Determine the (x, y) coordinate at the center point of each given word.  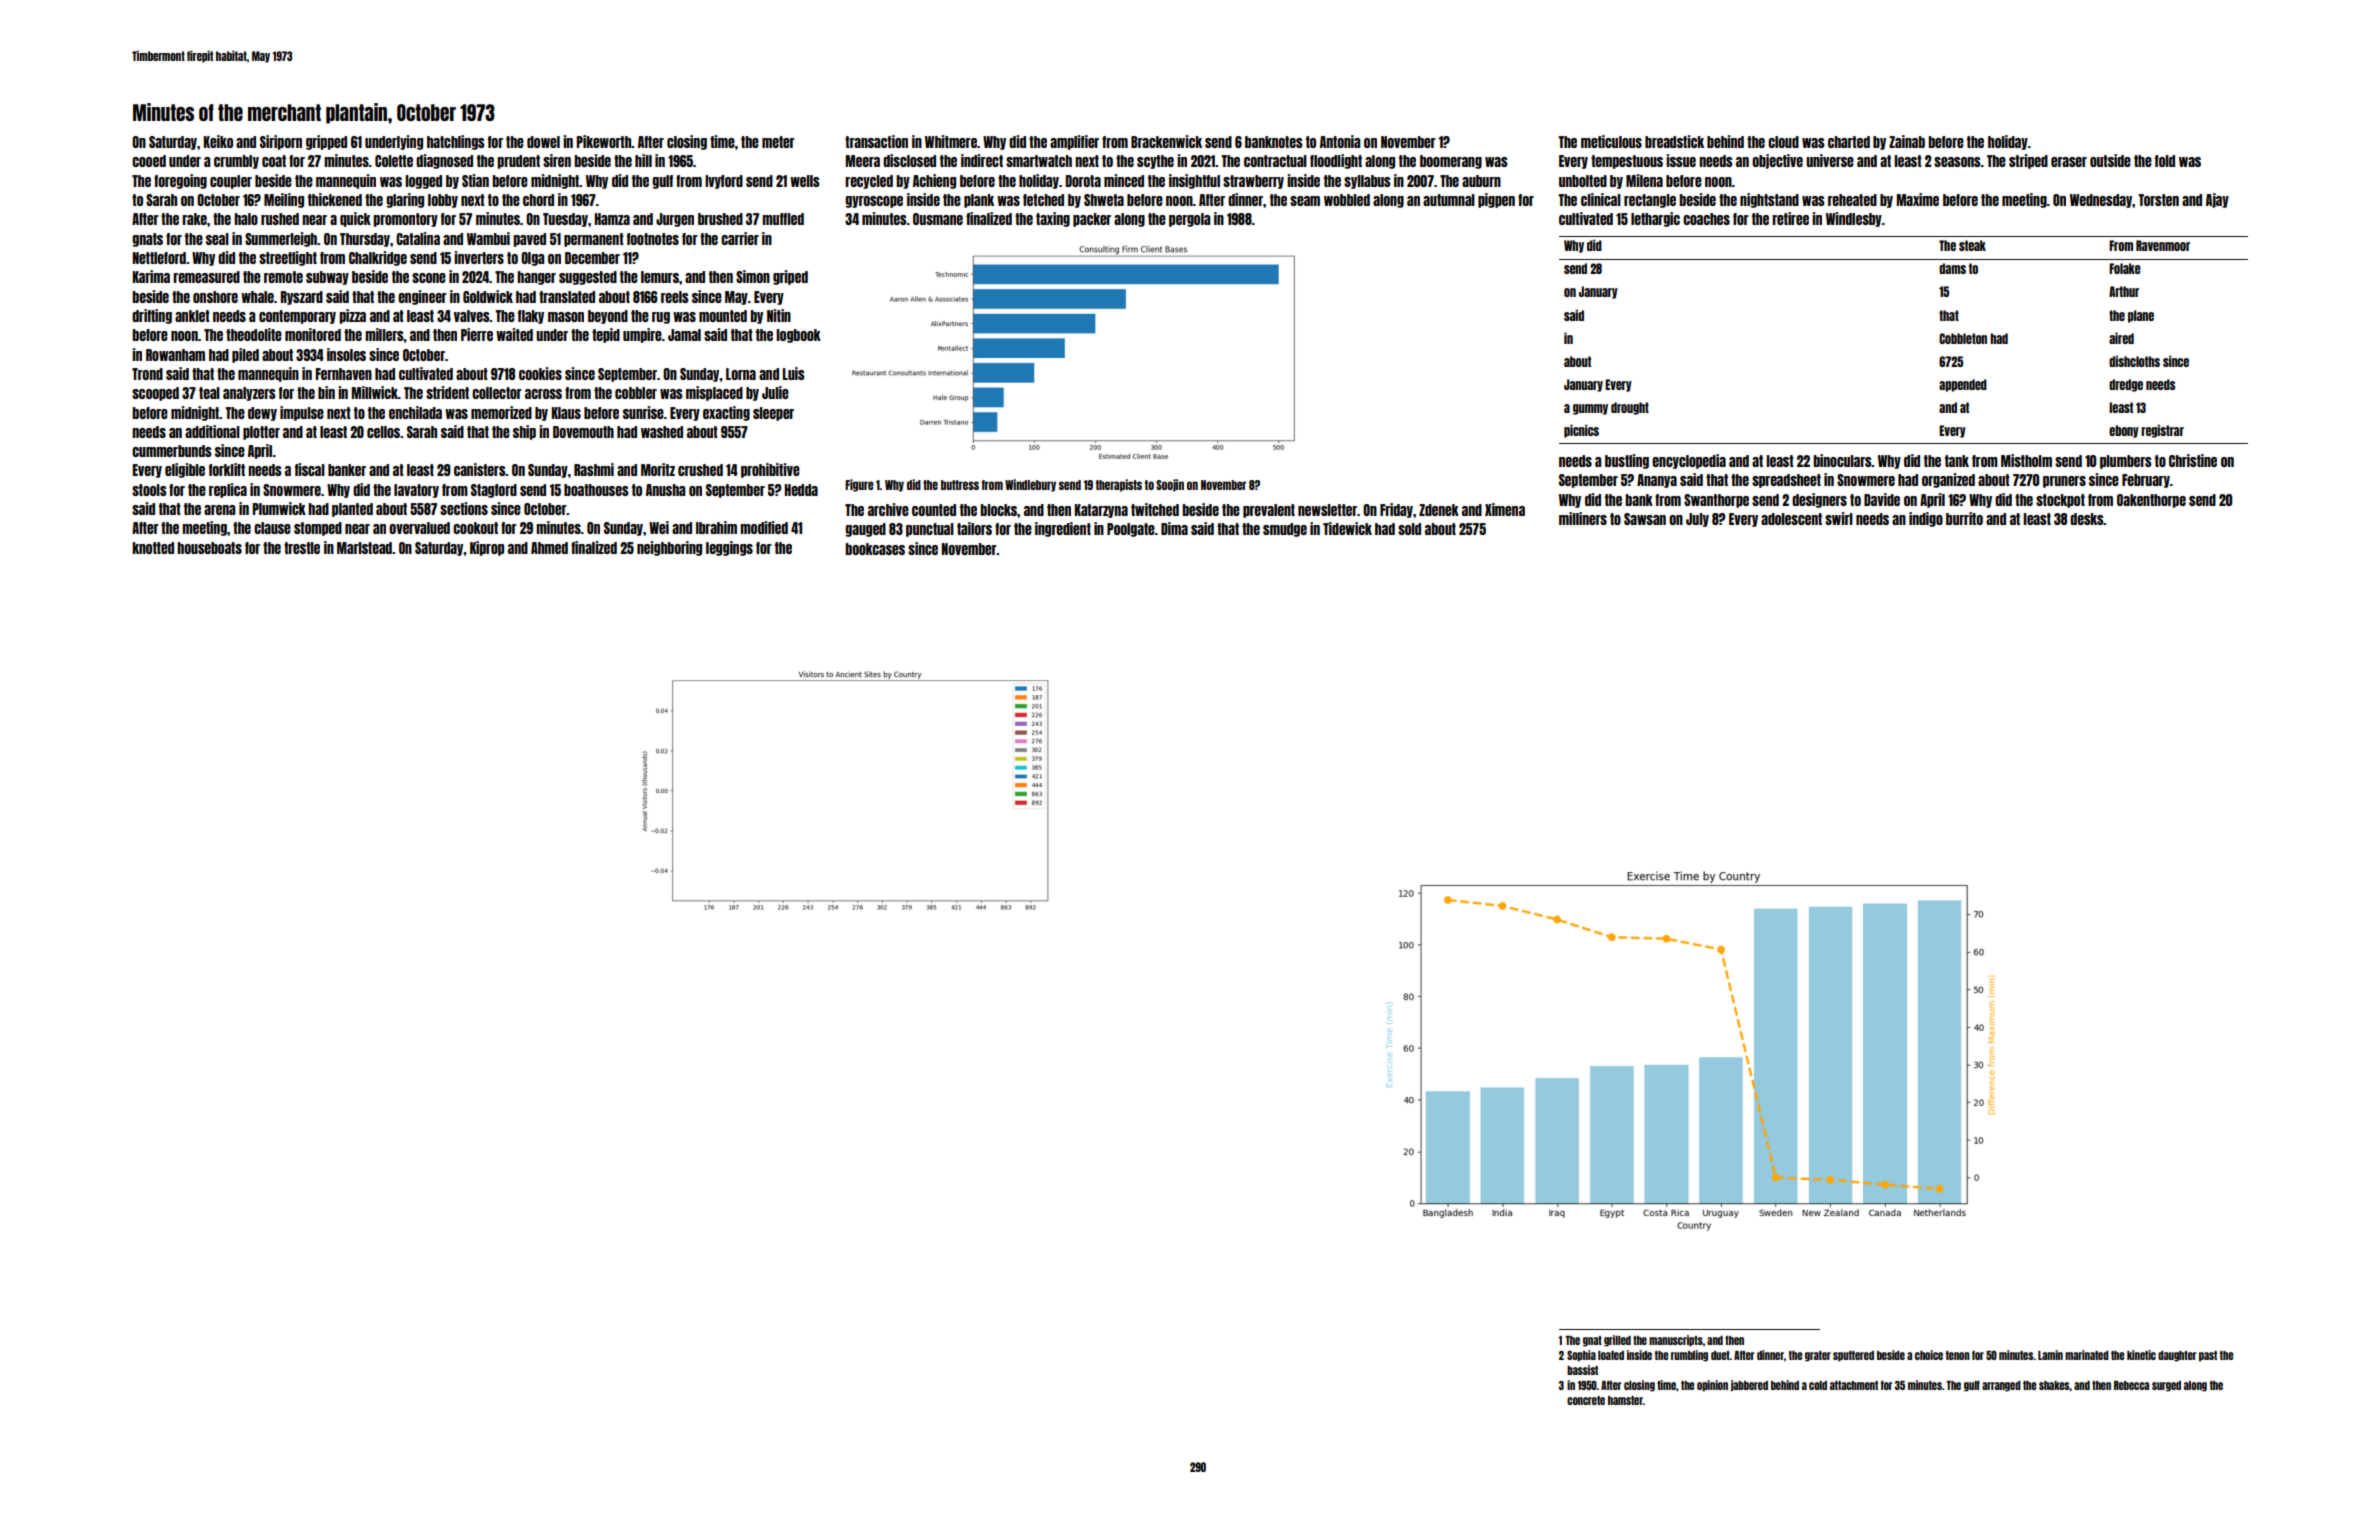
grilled (1617, 1341)
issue (1681, 160)
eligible (185, 470)
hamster (1625, 1400)
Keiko (218, 141)
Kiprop (487, 548)
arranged (2001, 1386)
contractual (1275, 161)
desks (2087, 519)
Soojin (1170, 485)
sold (1409, 529)
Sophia (1581, 1356)
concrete (1586, 1400)
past (2208, 1356)
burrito (1964, 518)
